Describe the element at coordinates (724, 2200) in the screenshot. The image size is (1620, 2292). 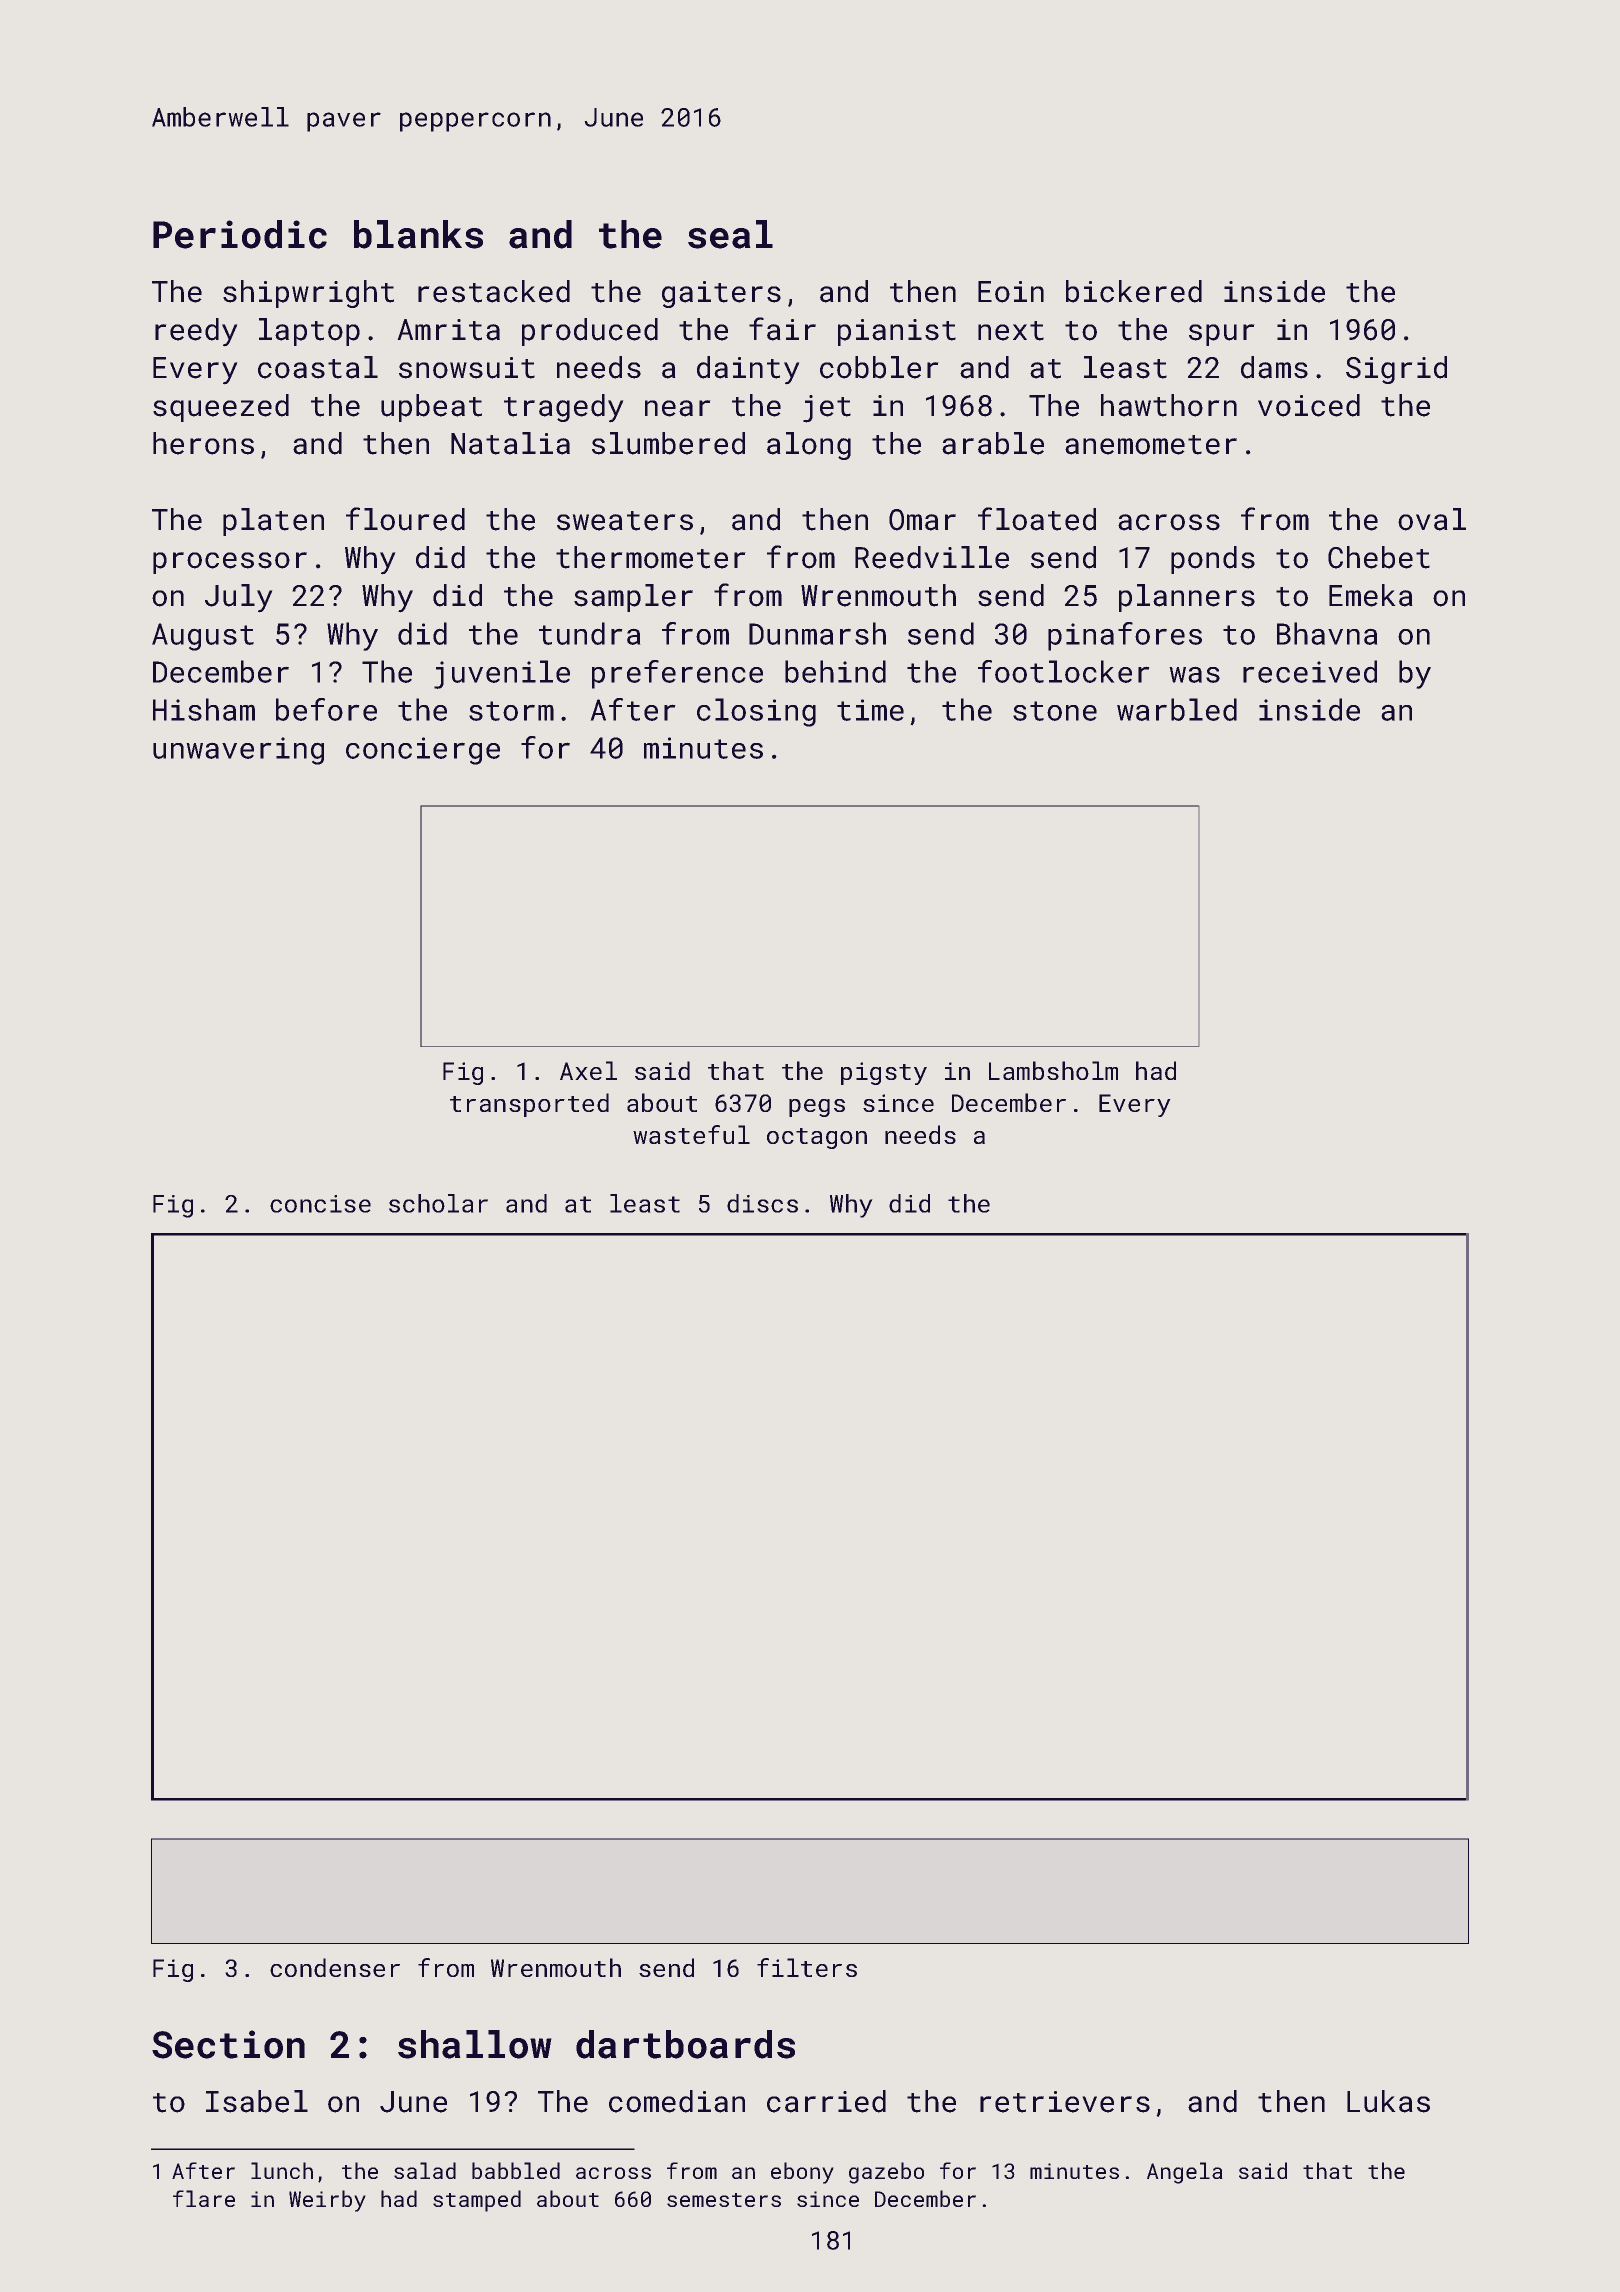
I see `semesters` at that location.
